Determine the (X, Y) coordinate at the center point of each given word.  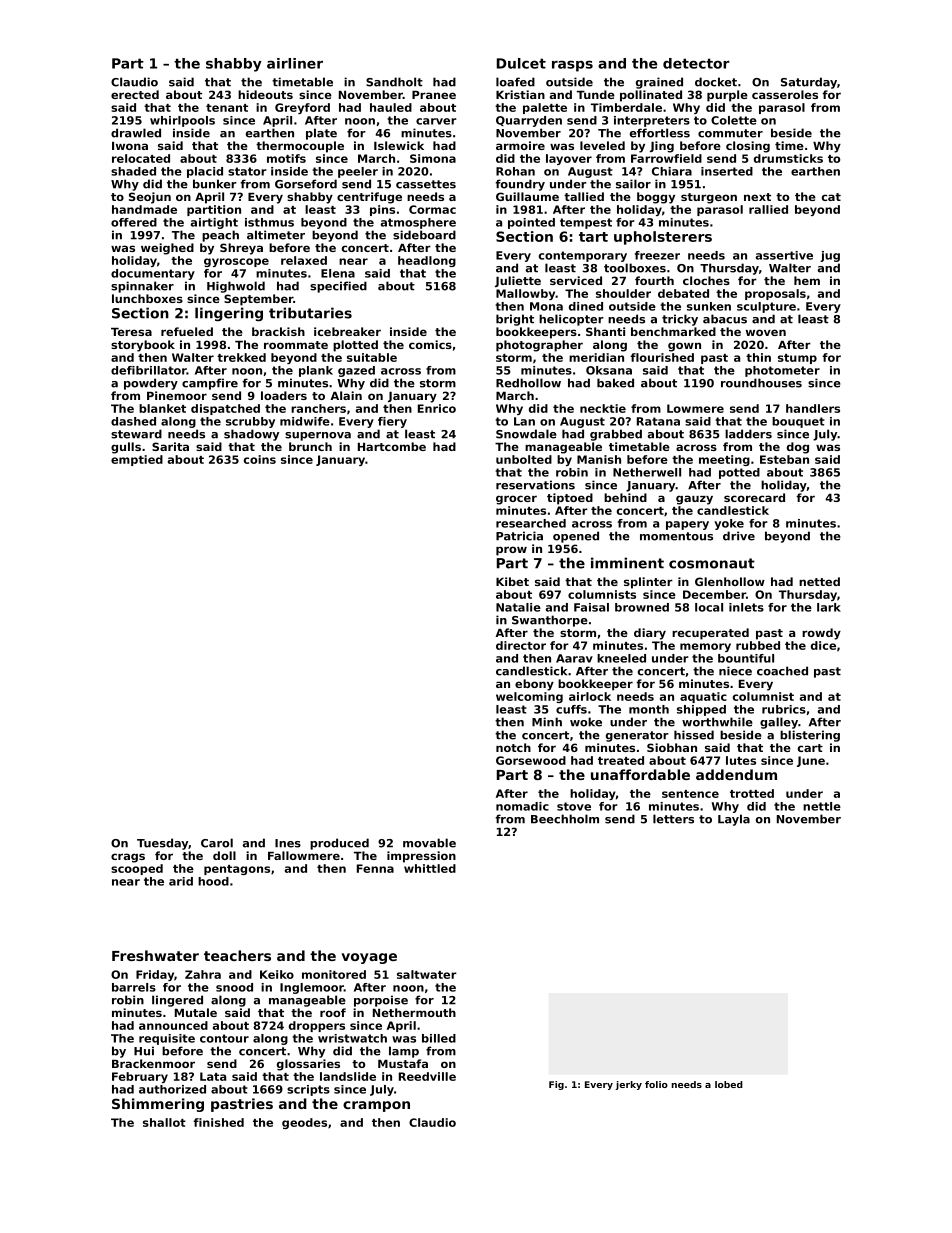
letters (673, 819)
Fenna (375, 868)
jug (830, 256)
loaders (284, 395)
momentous (676, 536)
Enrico (437, 408)
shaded (133, 171)
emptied (137, 460)
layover (569, 159)
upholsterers (663, 238)
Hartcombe (392, 446)
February (140, 1077)
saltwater (427, 974)
